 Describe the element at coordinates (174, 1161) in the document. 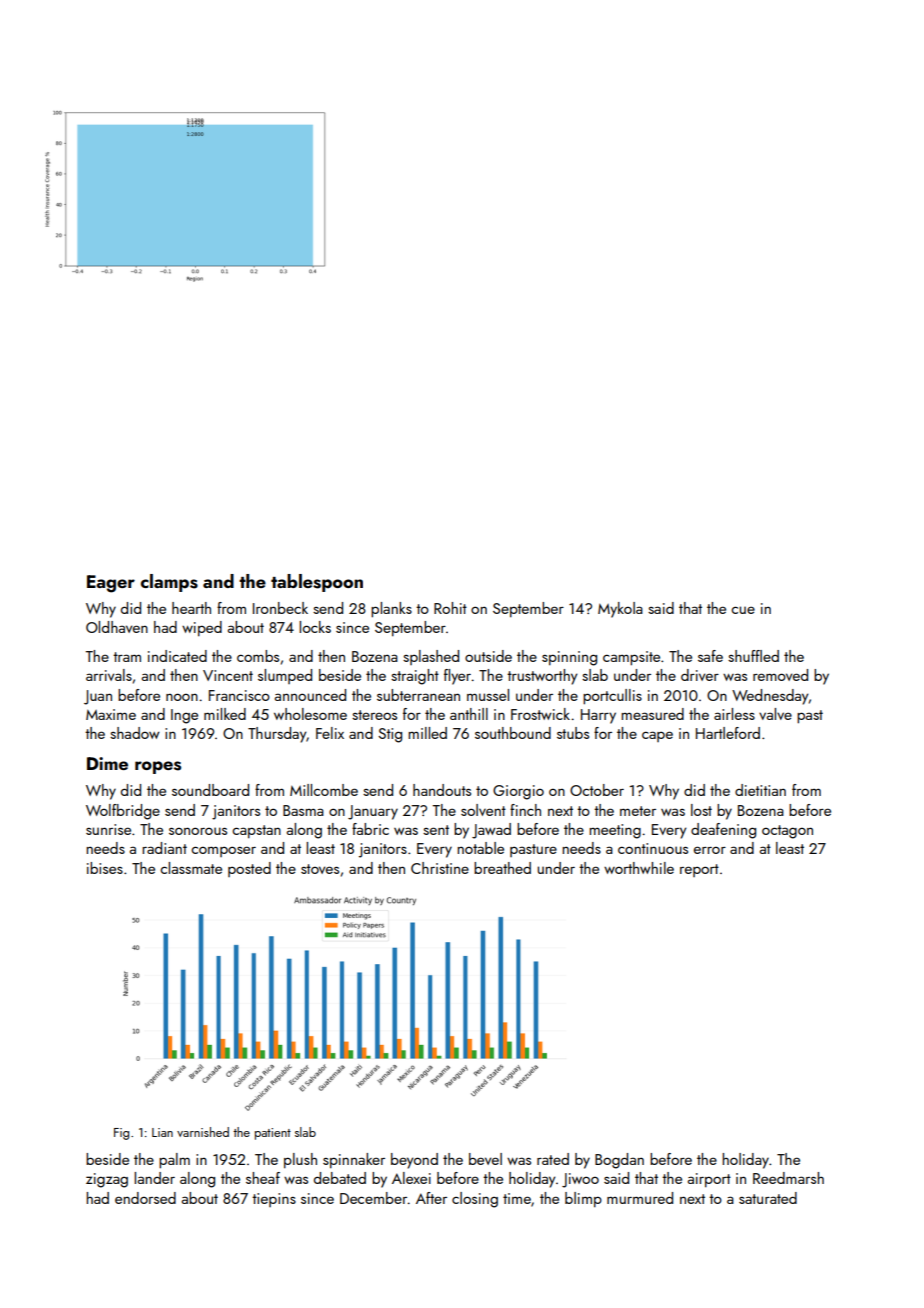

I see `palm` at that location.
